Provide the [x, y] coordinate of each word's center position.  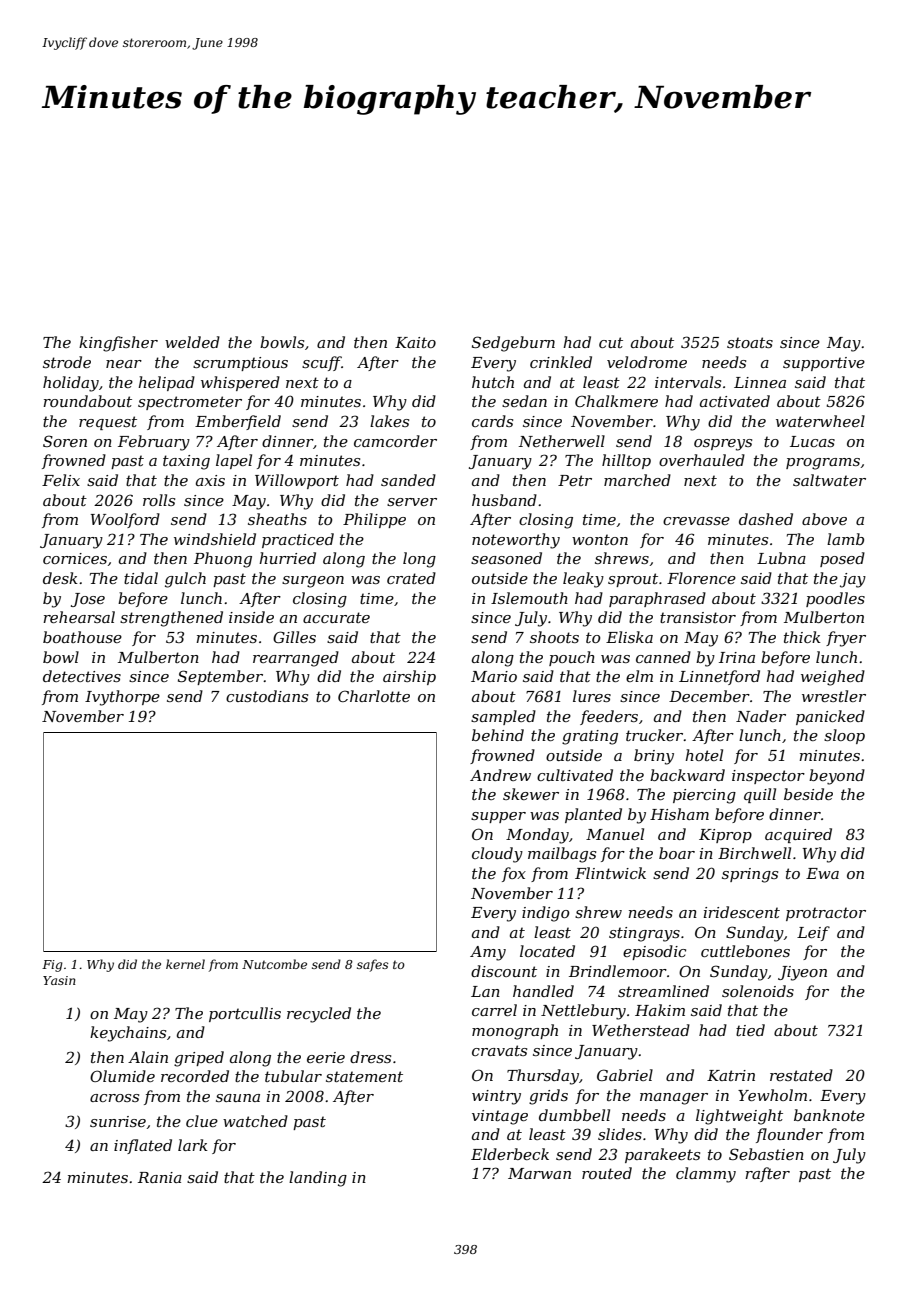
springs [750, 875]
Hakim [660, 1010]
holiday [71, 384]
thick [802, 637]
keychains [128, 1034]
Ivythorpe [122, 698]
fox [514, 874]
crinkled [561, 362]
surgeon [313, 582]
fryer [846, 639]
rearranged [296, 659]
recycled [319, 1015]
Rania [160, 1177]
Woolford [125, 520]
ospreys [723, 445]
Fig [52, 966]
